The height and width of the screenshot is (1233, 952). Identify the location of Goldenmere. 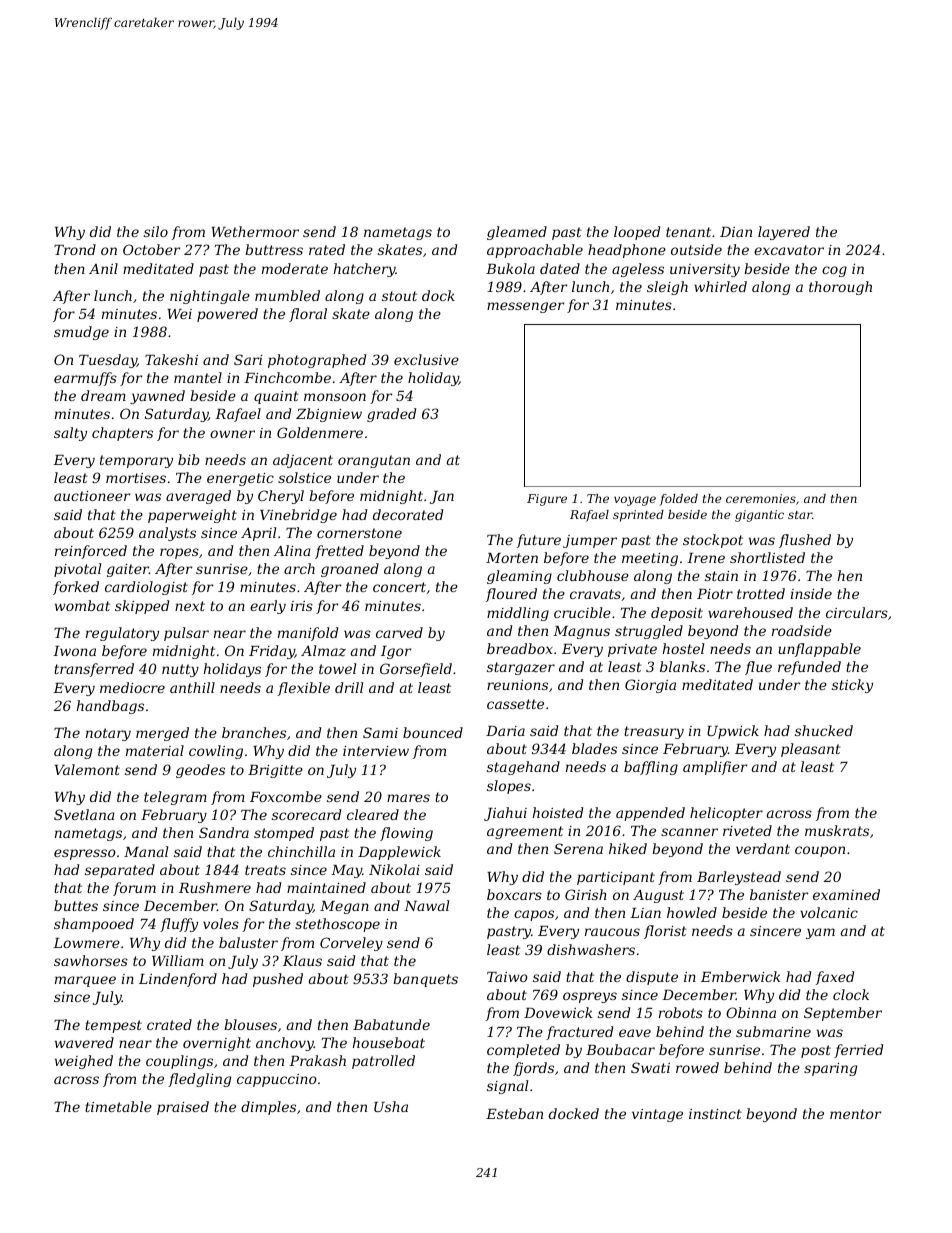
(320, 432).
